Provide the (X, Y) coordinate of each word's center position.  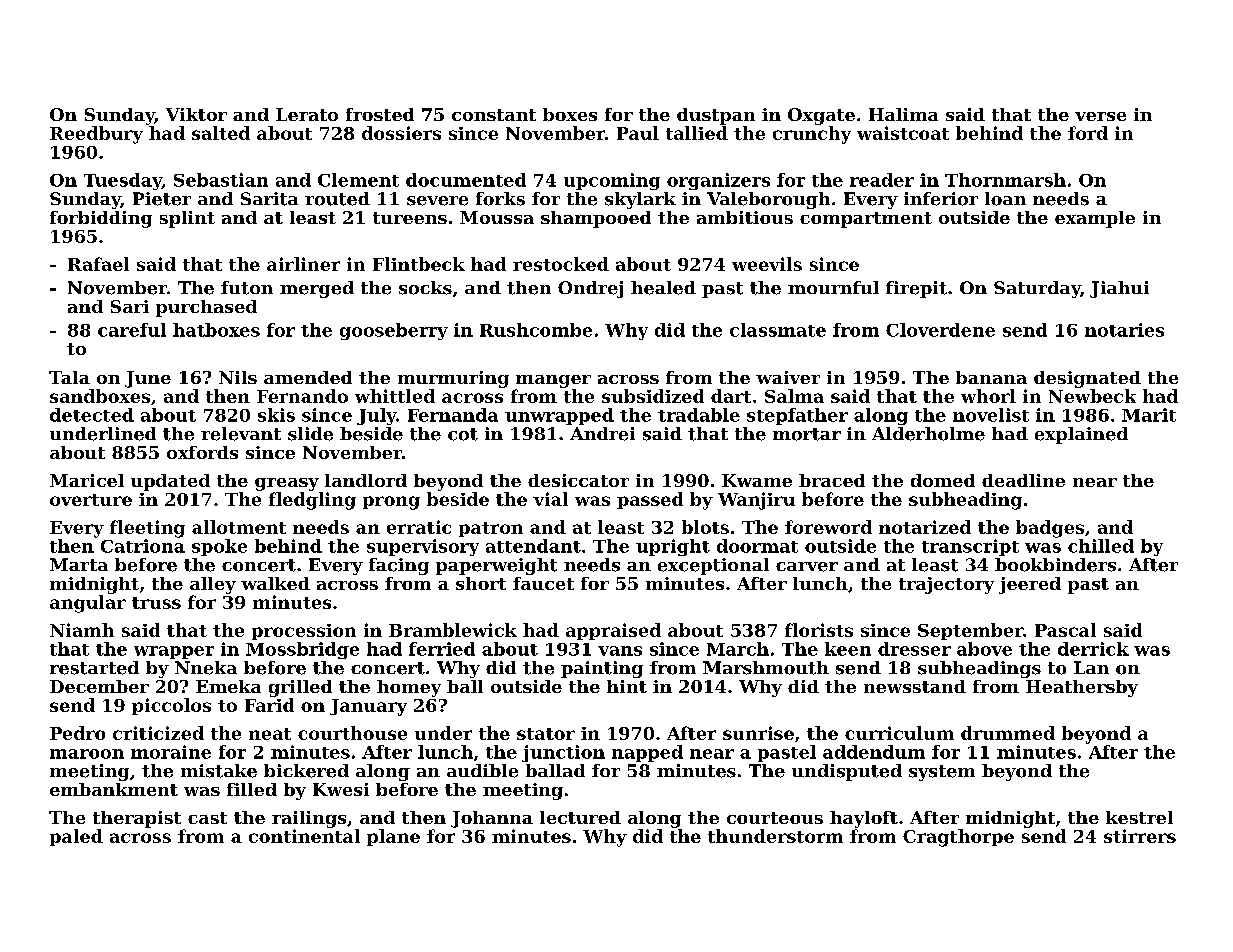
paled (76, 837)
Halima (903, 114)
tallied (697, 133)
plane (393, 837)
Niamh (82, 630)
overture (91, 500)
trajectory (946, 585)
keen (848, 649)
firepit (916, 289)
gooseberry (394, 331)
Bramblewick (453, 630)
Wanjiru (756, 501)
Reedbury (96, 135)
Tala (69, 377)
